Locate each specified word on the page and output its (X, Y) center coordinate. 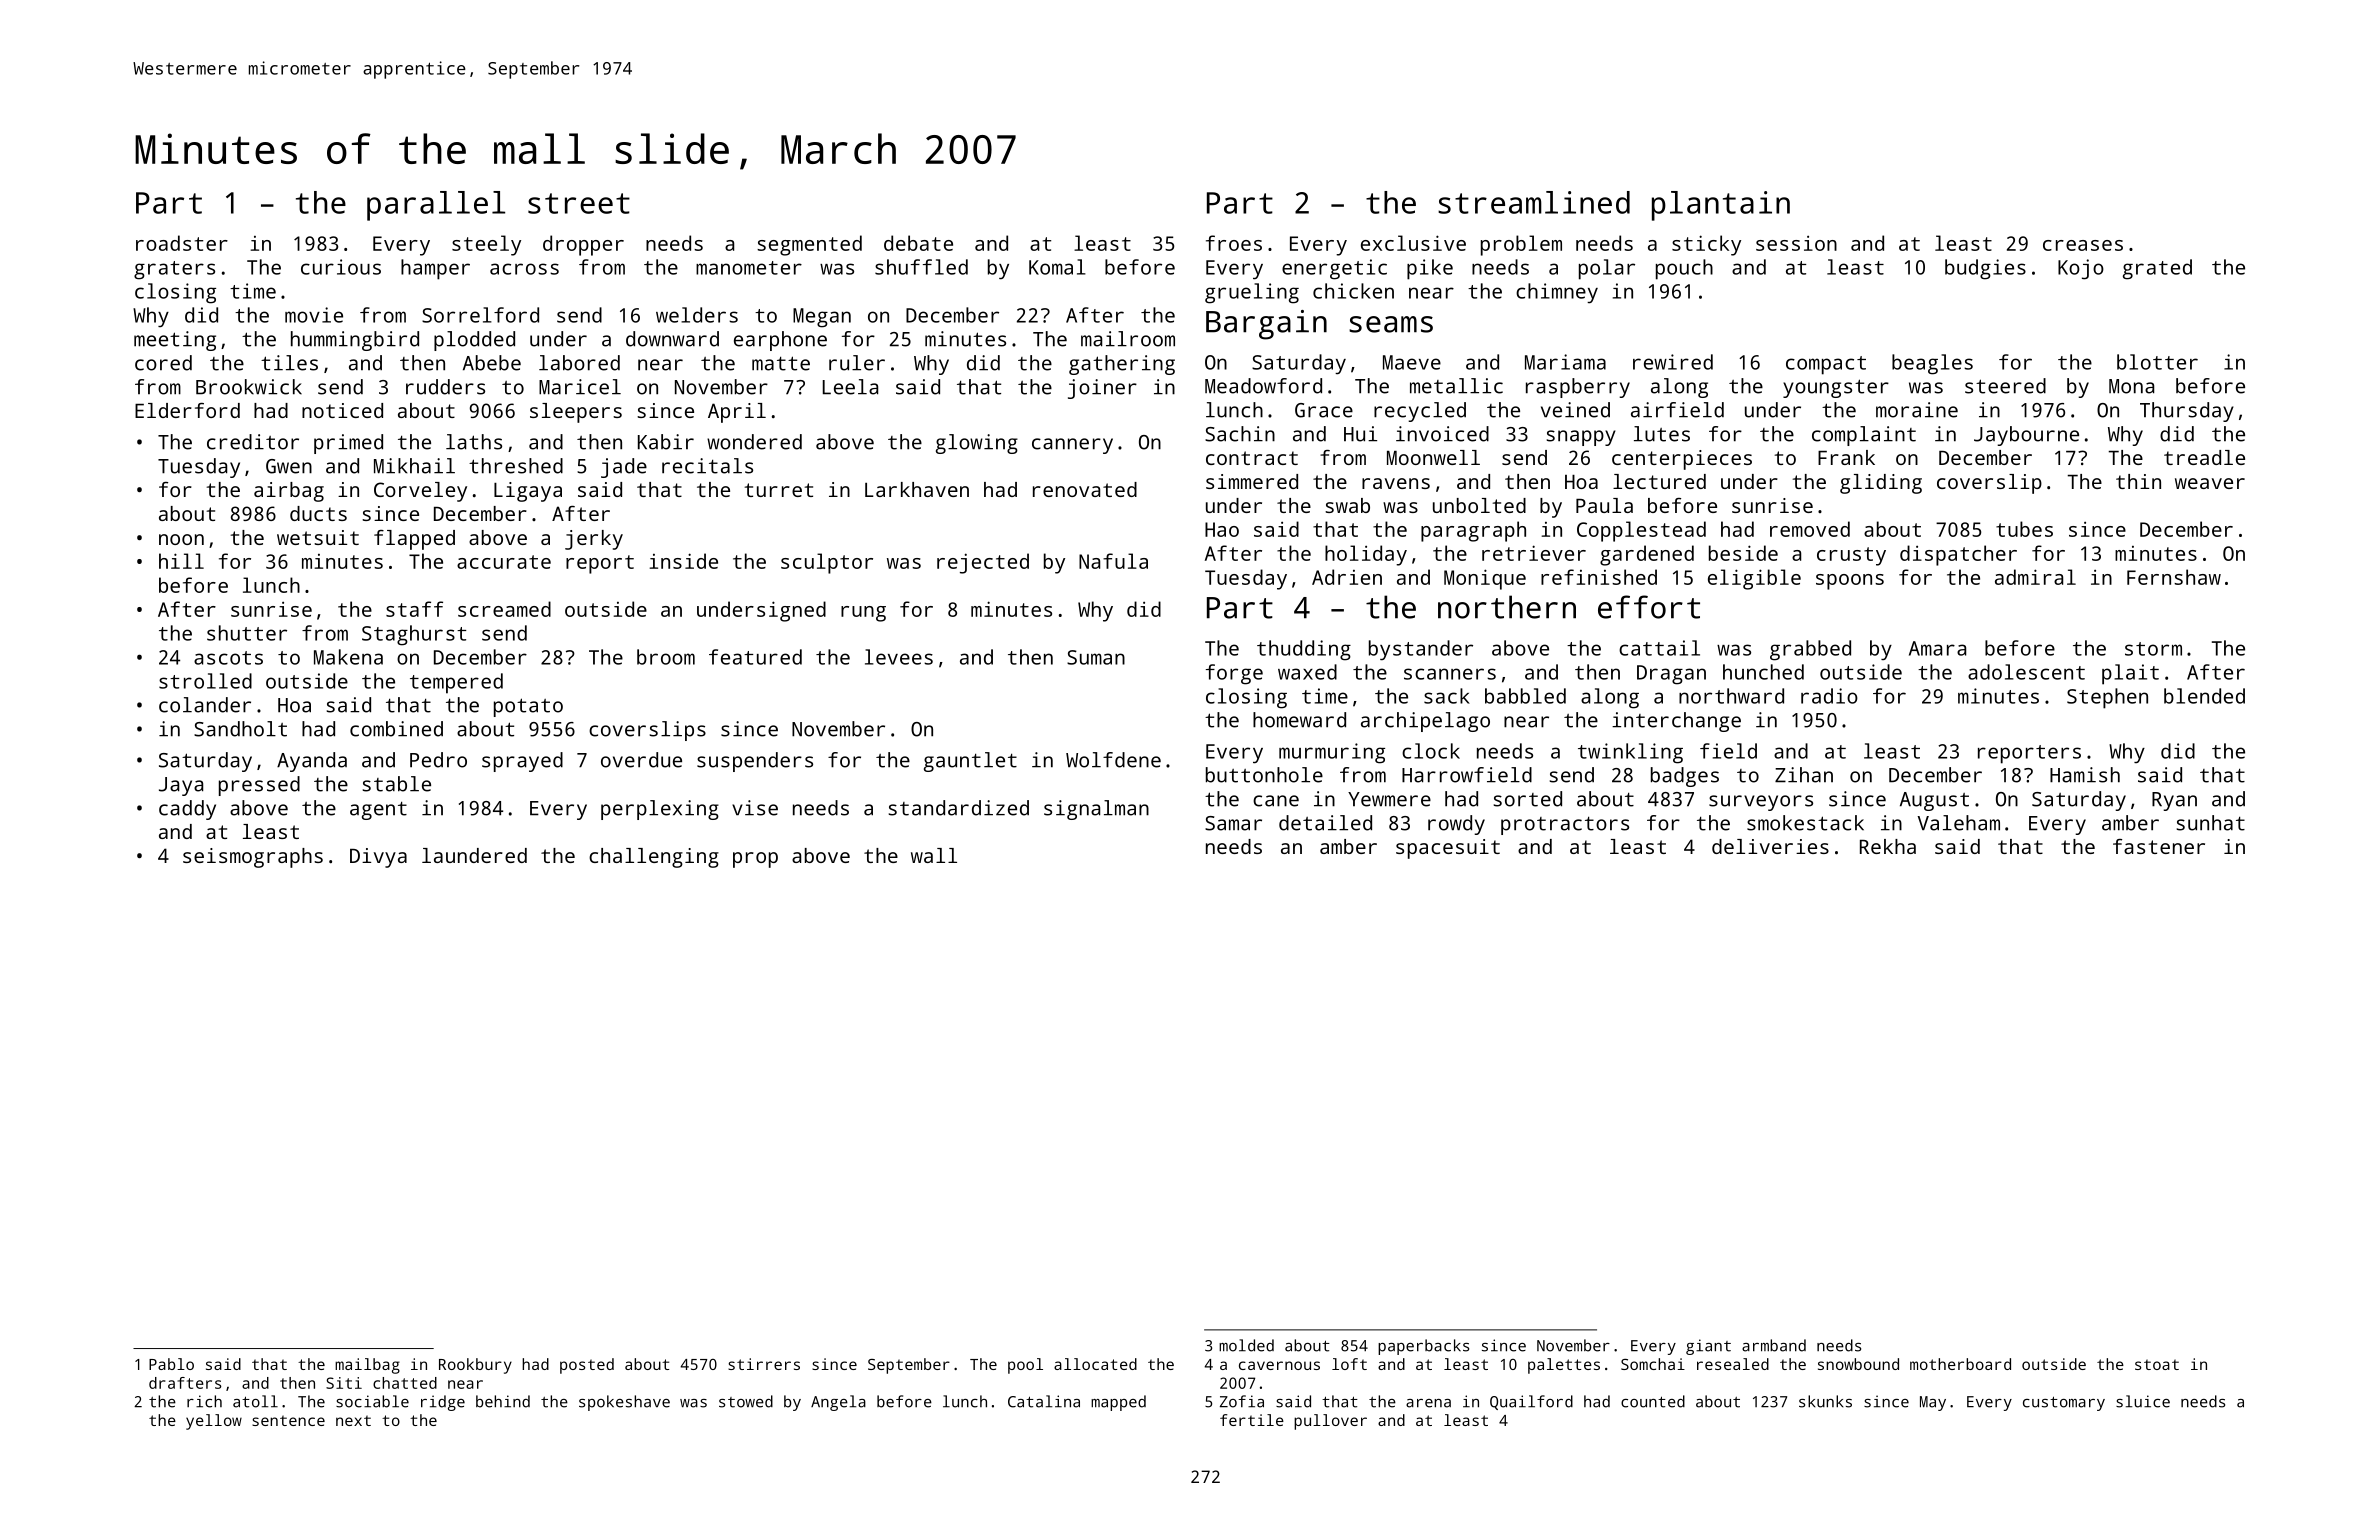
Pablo (171, 1364)
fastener (2159, 846)
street (579, 203)
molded (1246, 1345)
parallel (436, 206)
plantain (1721, 206)
